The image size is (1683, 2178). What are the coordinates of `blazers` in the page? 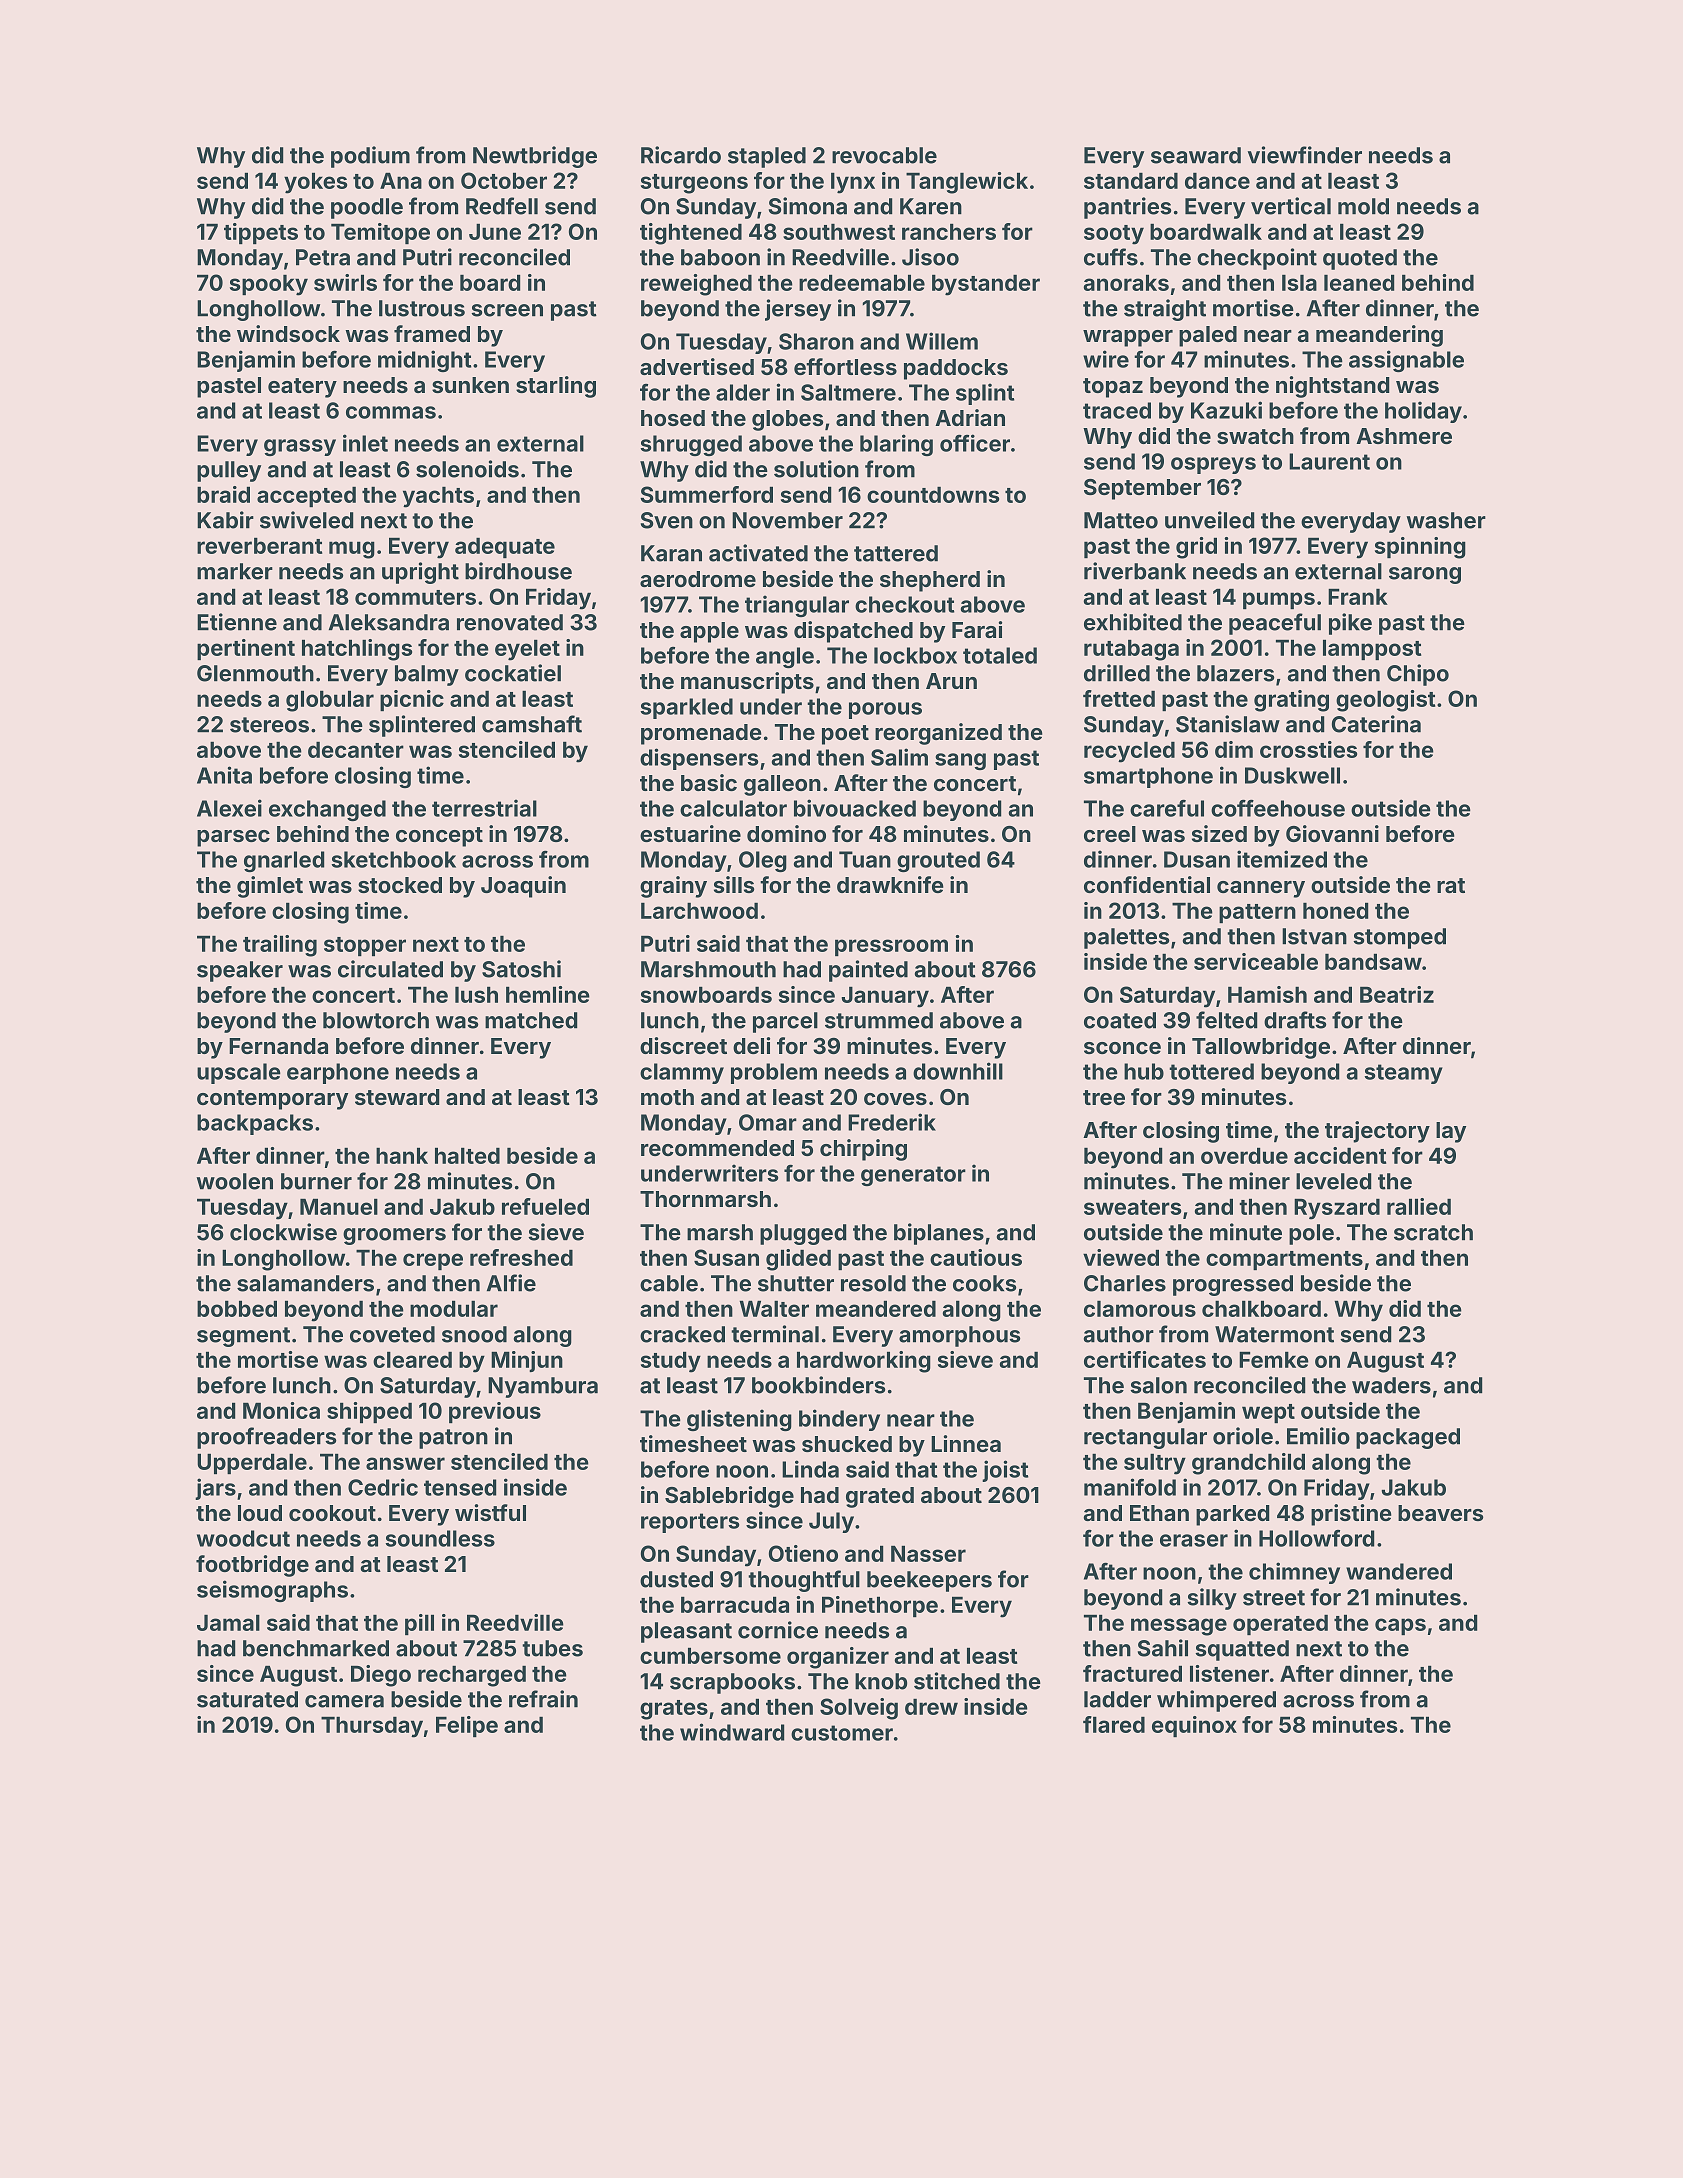 It's located at (1235, 673).
